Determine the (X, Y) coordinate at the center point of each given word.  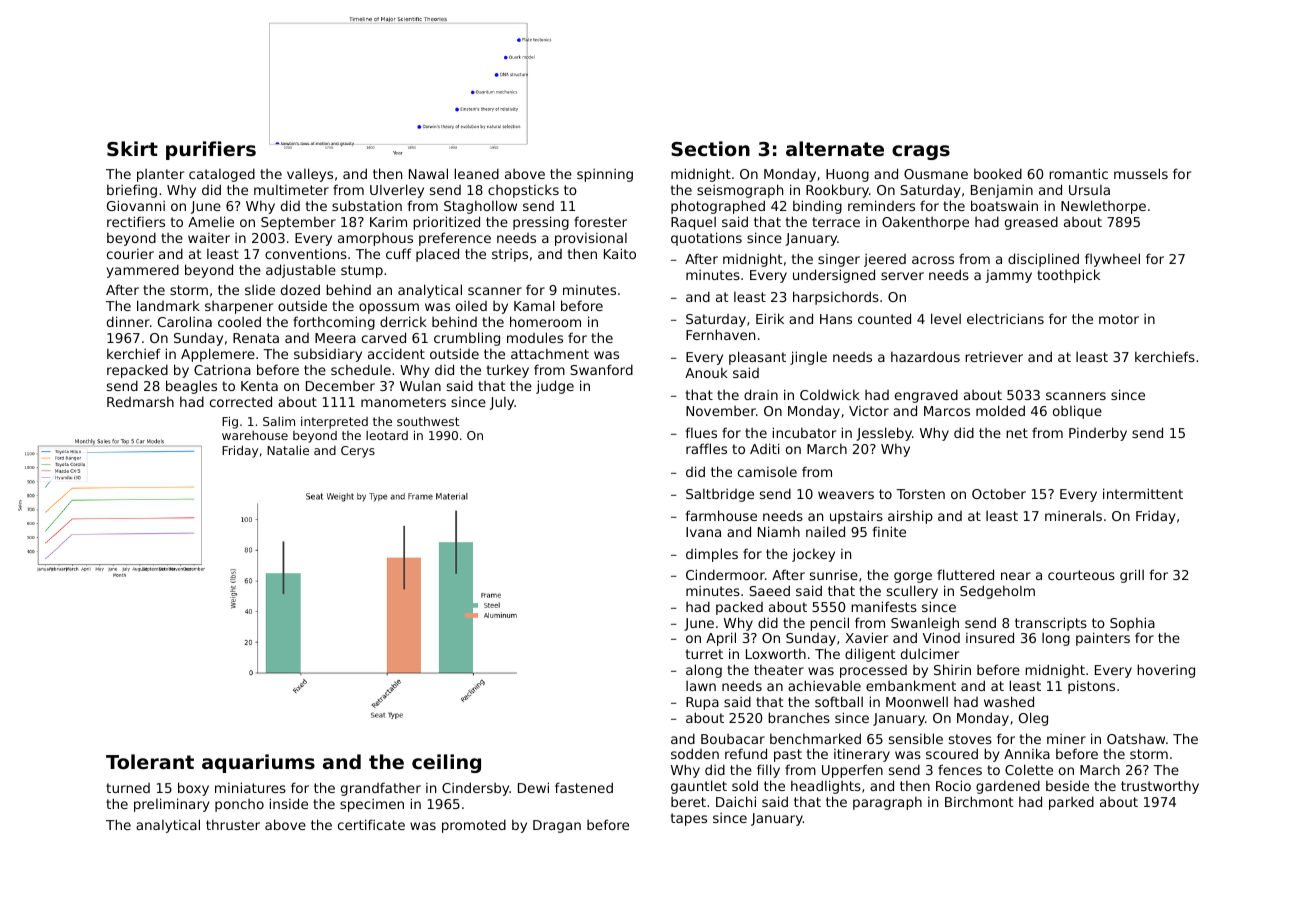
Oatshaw (1136, 738)
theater (779, 669)
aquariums (258, 763)
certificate (371, 824)
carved (384, 337)
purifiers (211, 150)
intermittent (1143, 493)
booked (998, 173)
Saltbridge (720, 495)
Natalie (288, 450)
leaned (477, 173)
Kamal (534, 305)
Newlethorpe (1103, 207)
